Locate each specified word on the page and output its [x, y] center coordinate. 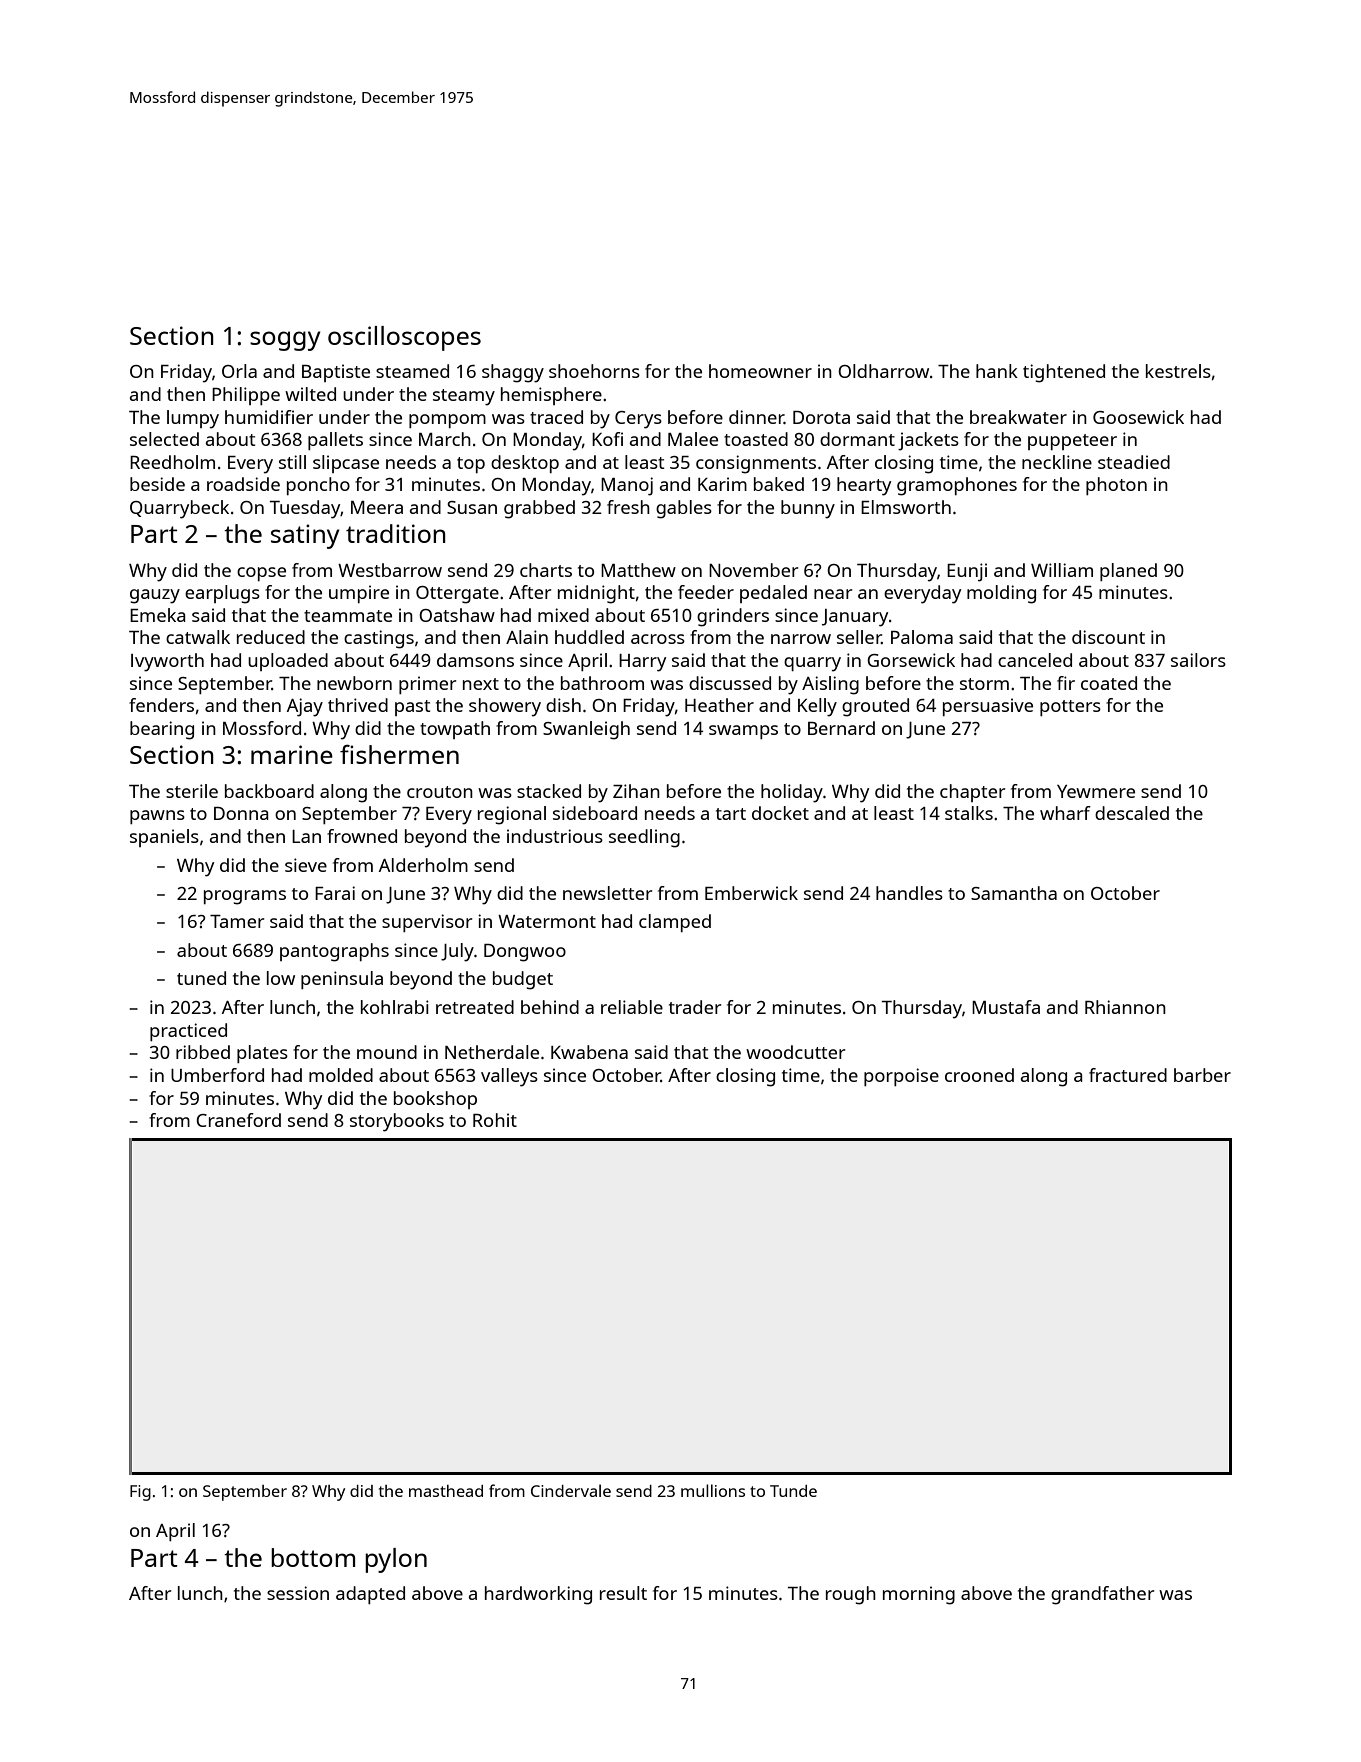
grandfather [1102, 1595]
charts [546, 570]
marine [292, 754]
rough [851, 1595]
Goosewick [1138, 417]
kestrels [1178, 371]
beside [157, 484]
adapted [370, 1595]
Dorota [821, 417]
